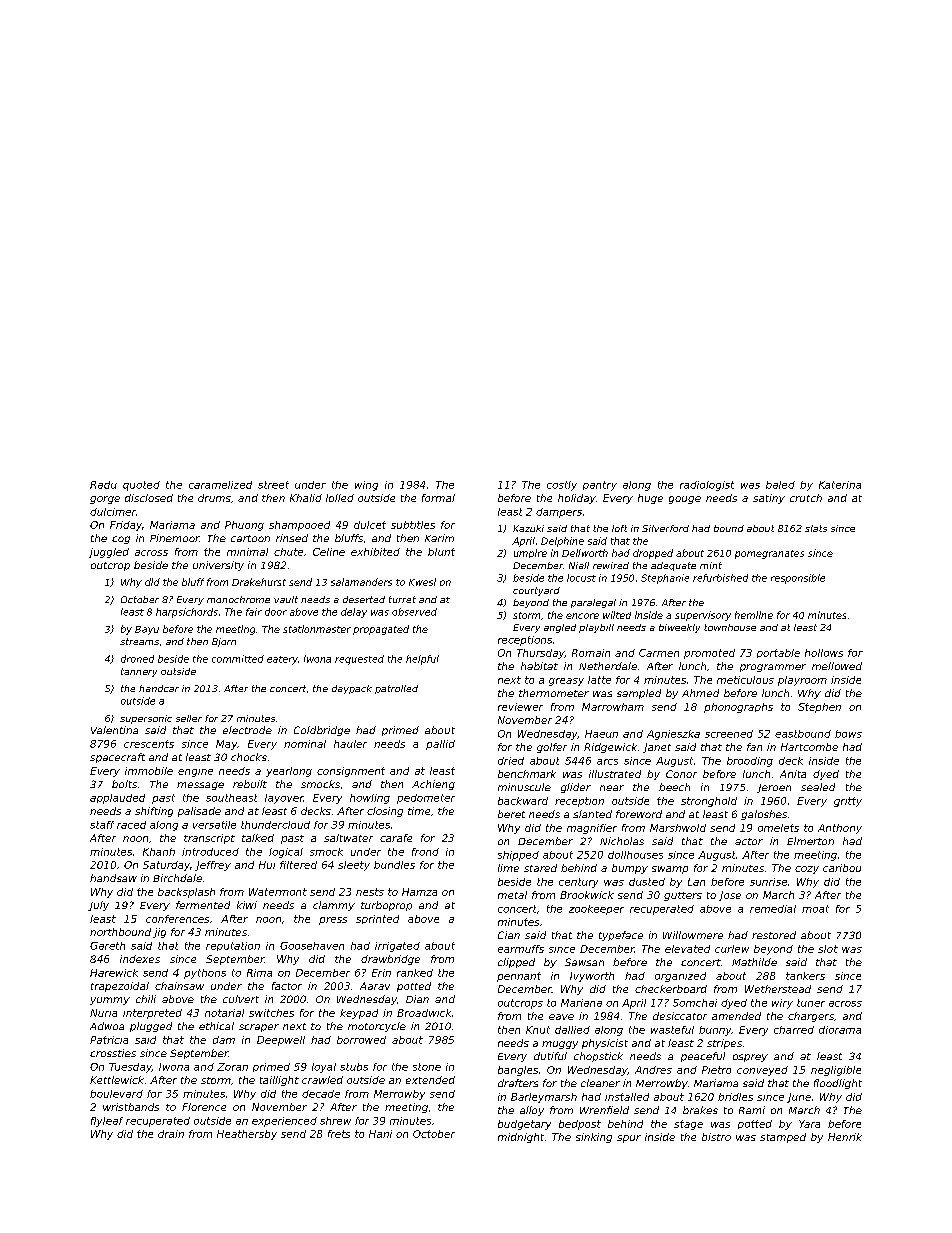 The width and height of the screenshot is (952, 1233). What do you see at coordinates (247, 905) in the screenshot?
I see `kiwi` at bounding box center [247, 905].
